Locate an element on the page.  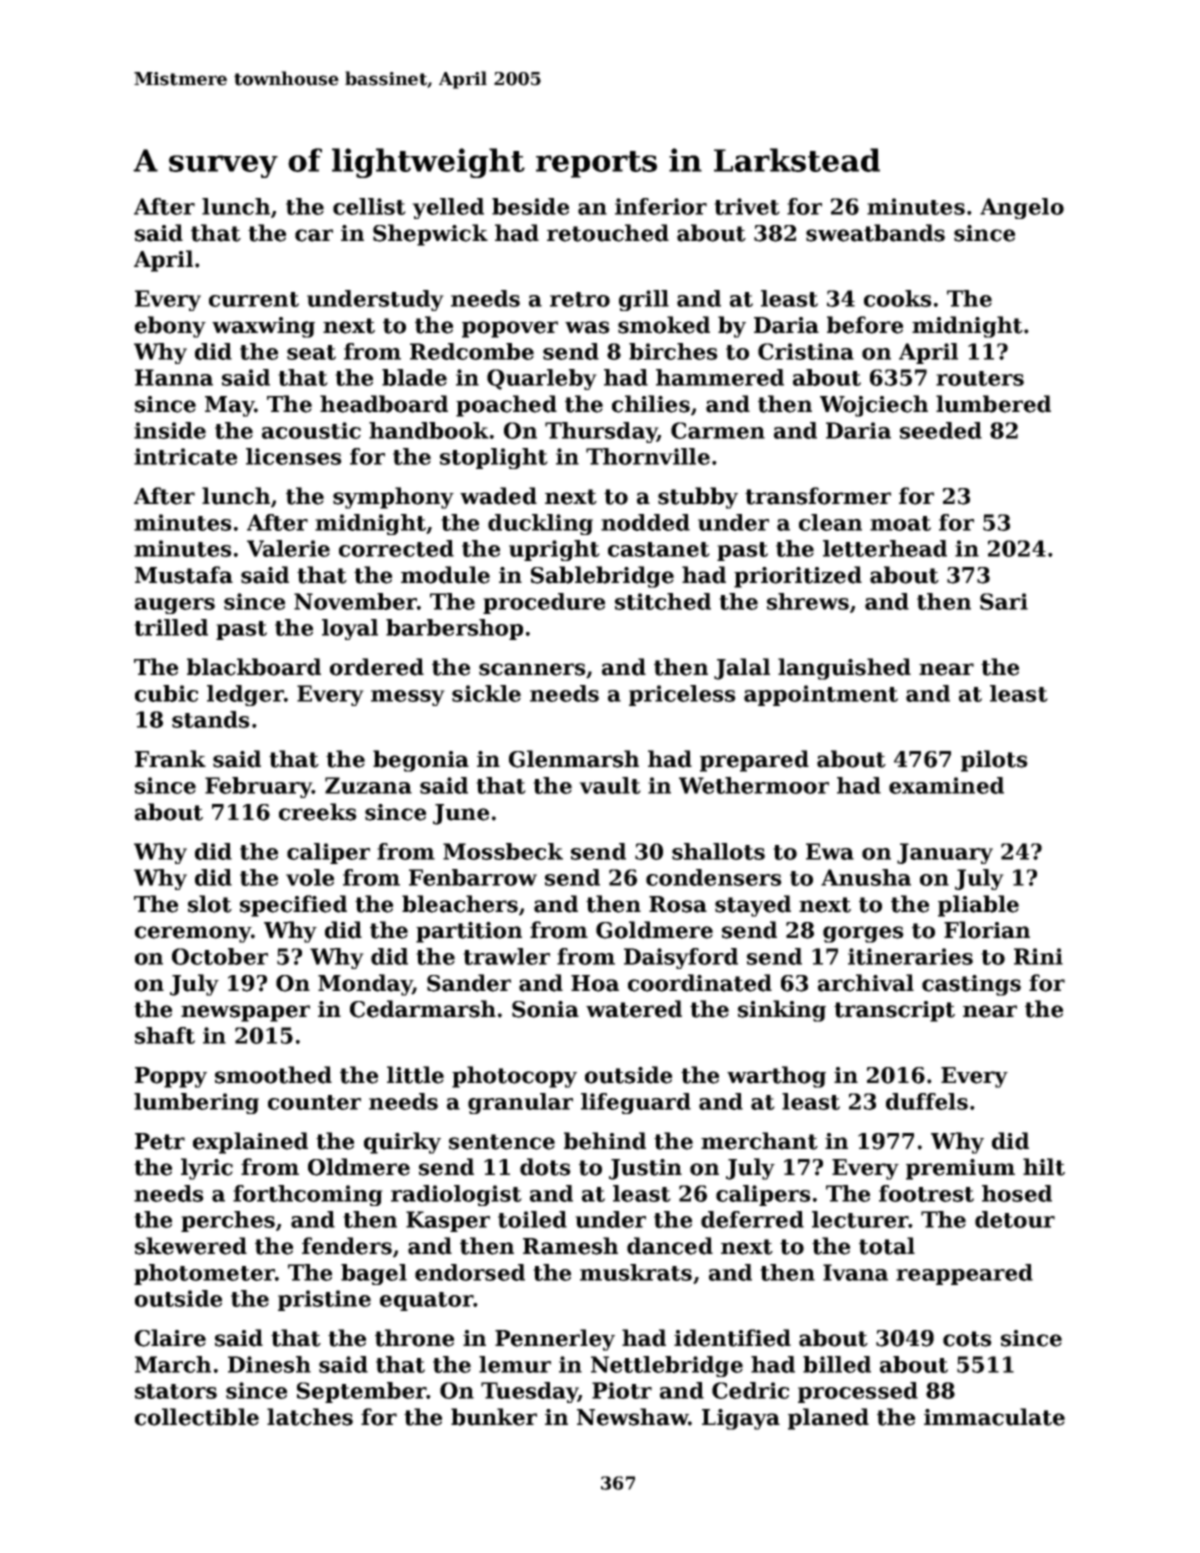
Mossbeck is located at coordinates (503, 851).
